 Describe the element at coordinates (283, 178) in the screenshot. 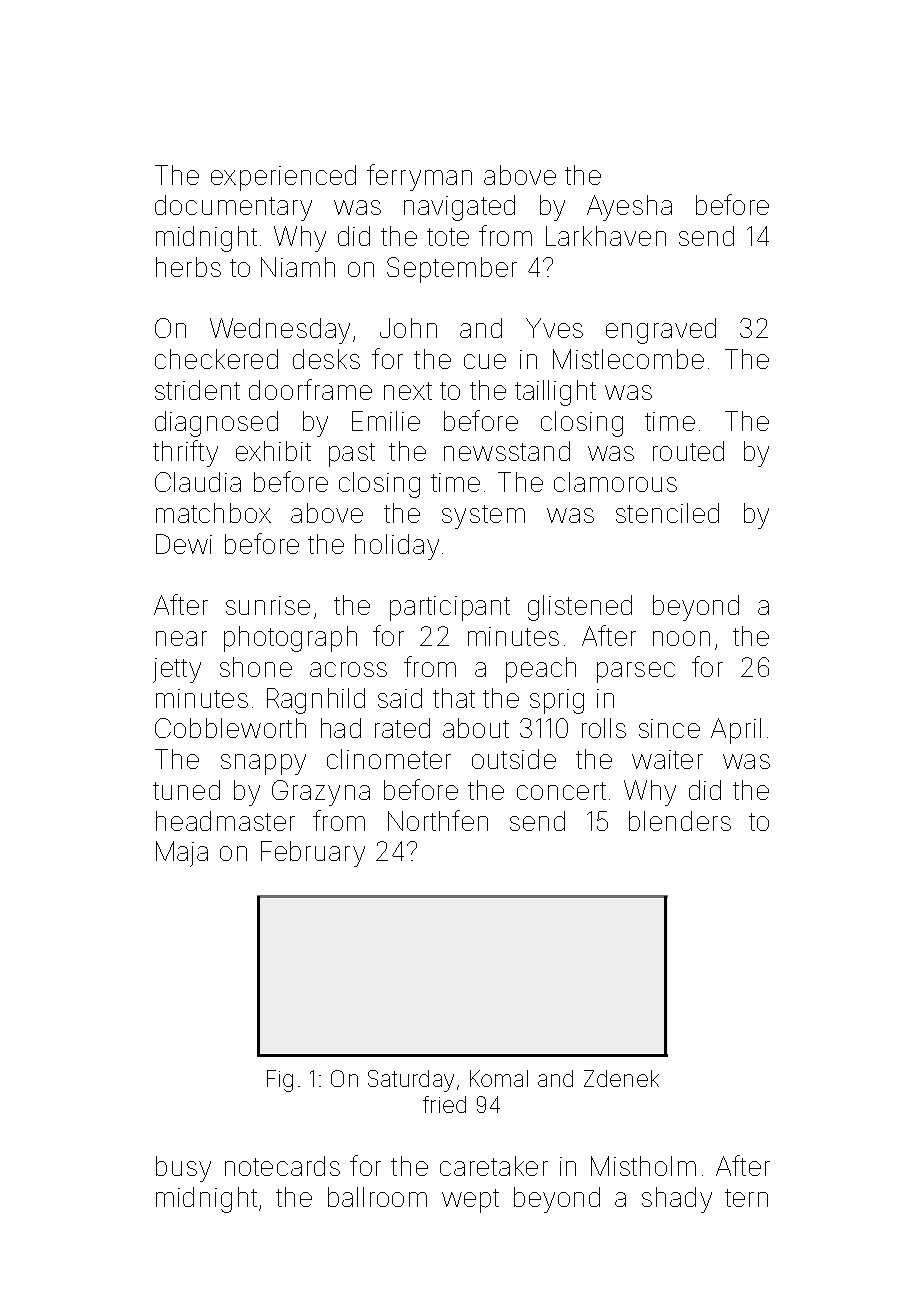

I see `experienced` at that location.
